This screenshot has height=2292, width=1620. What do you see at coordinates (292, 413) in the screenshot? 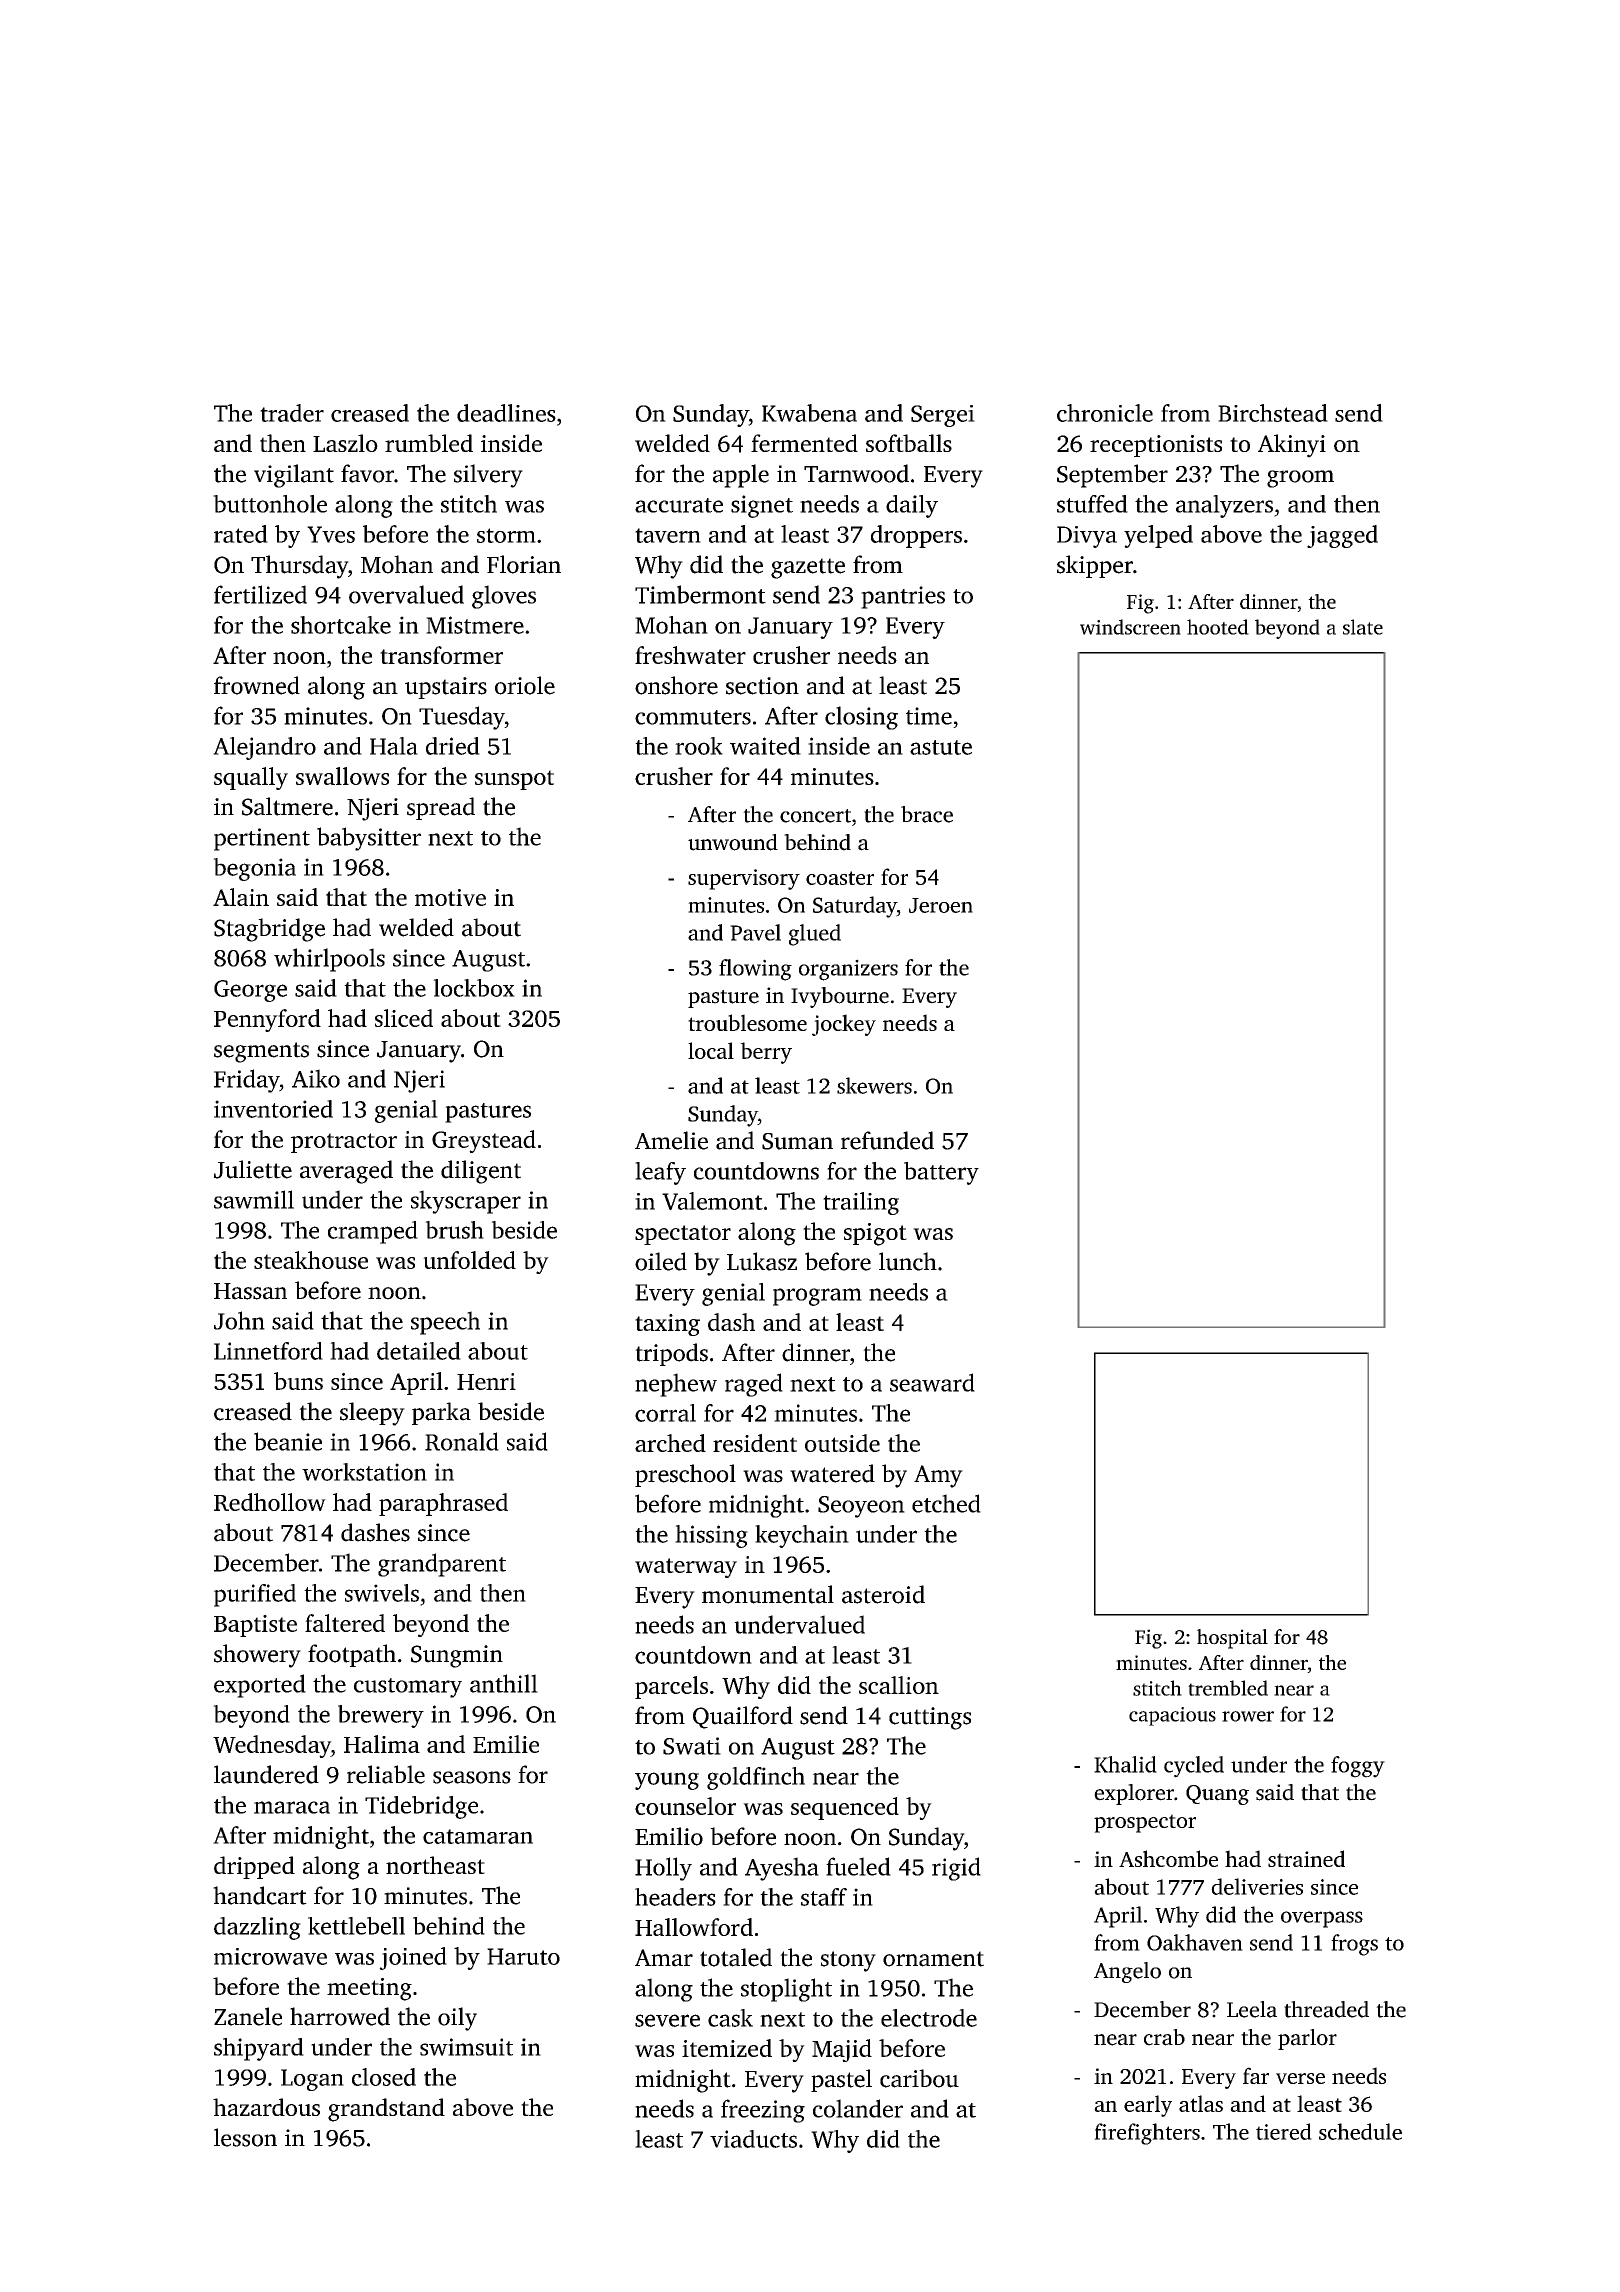
I see `trader` at bounding box center [292, 413].
